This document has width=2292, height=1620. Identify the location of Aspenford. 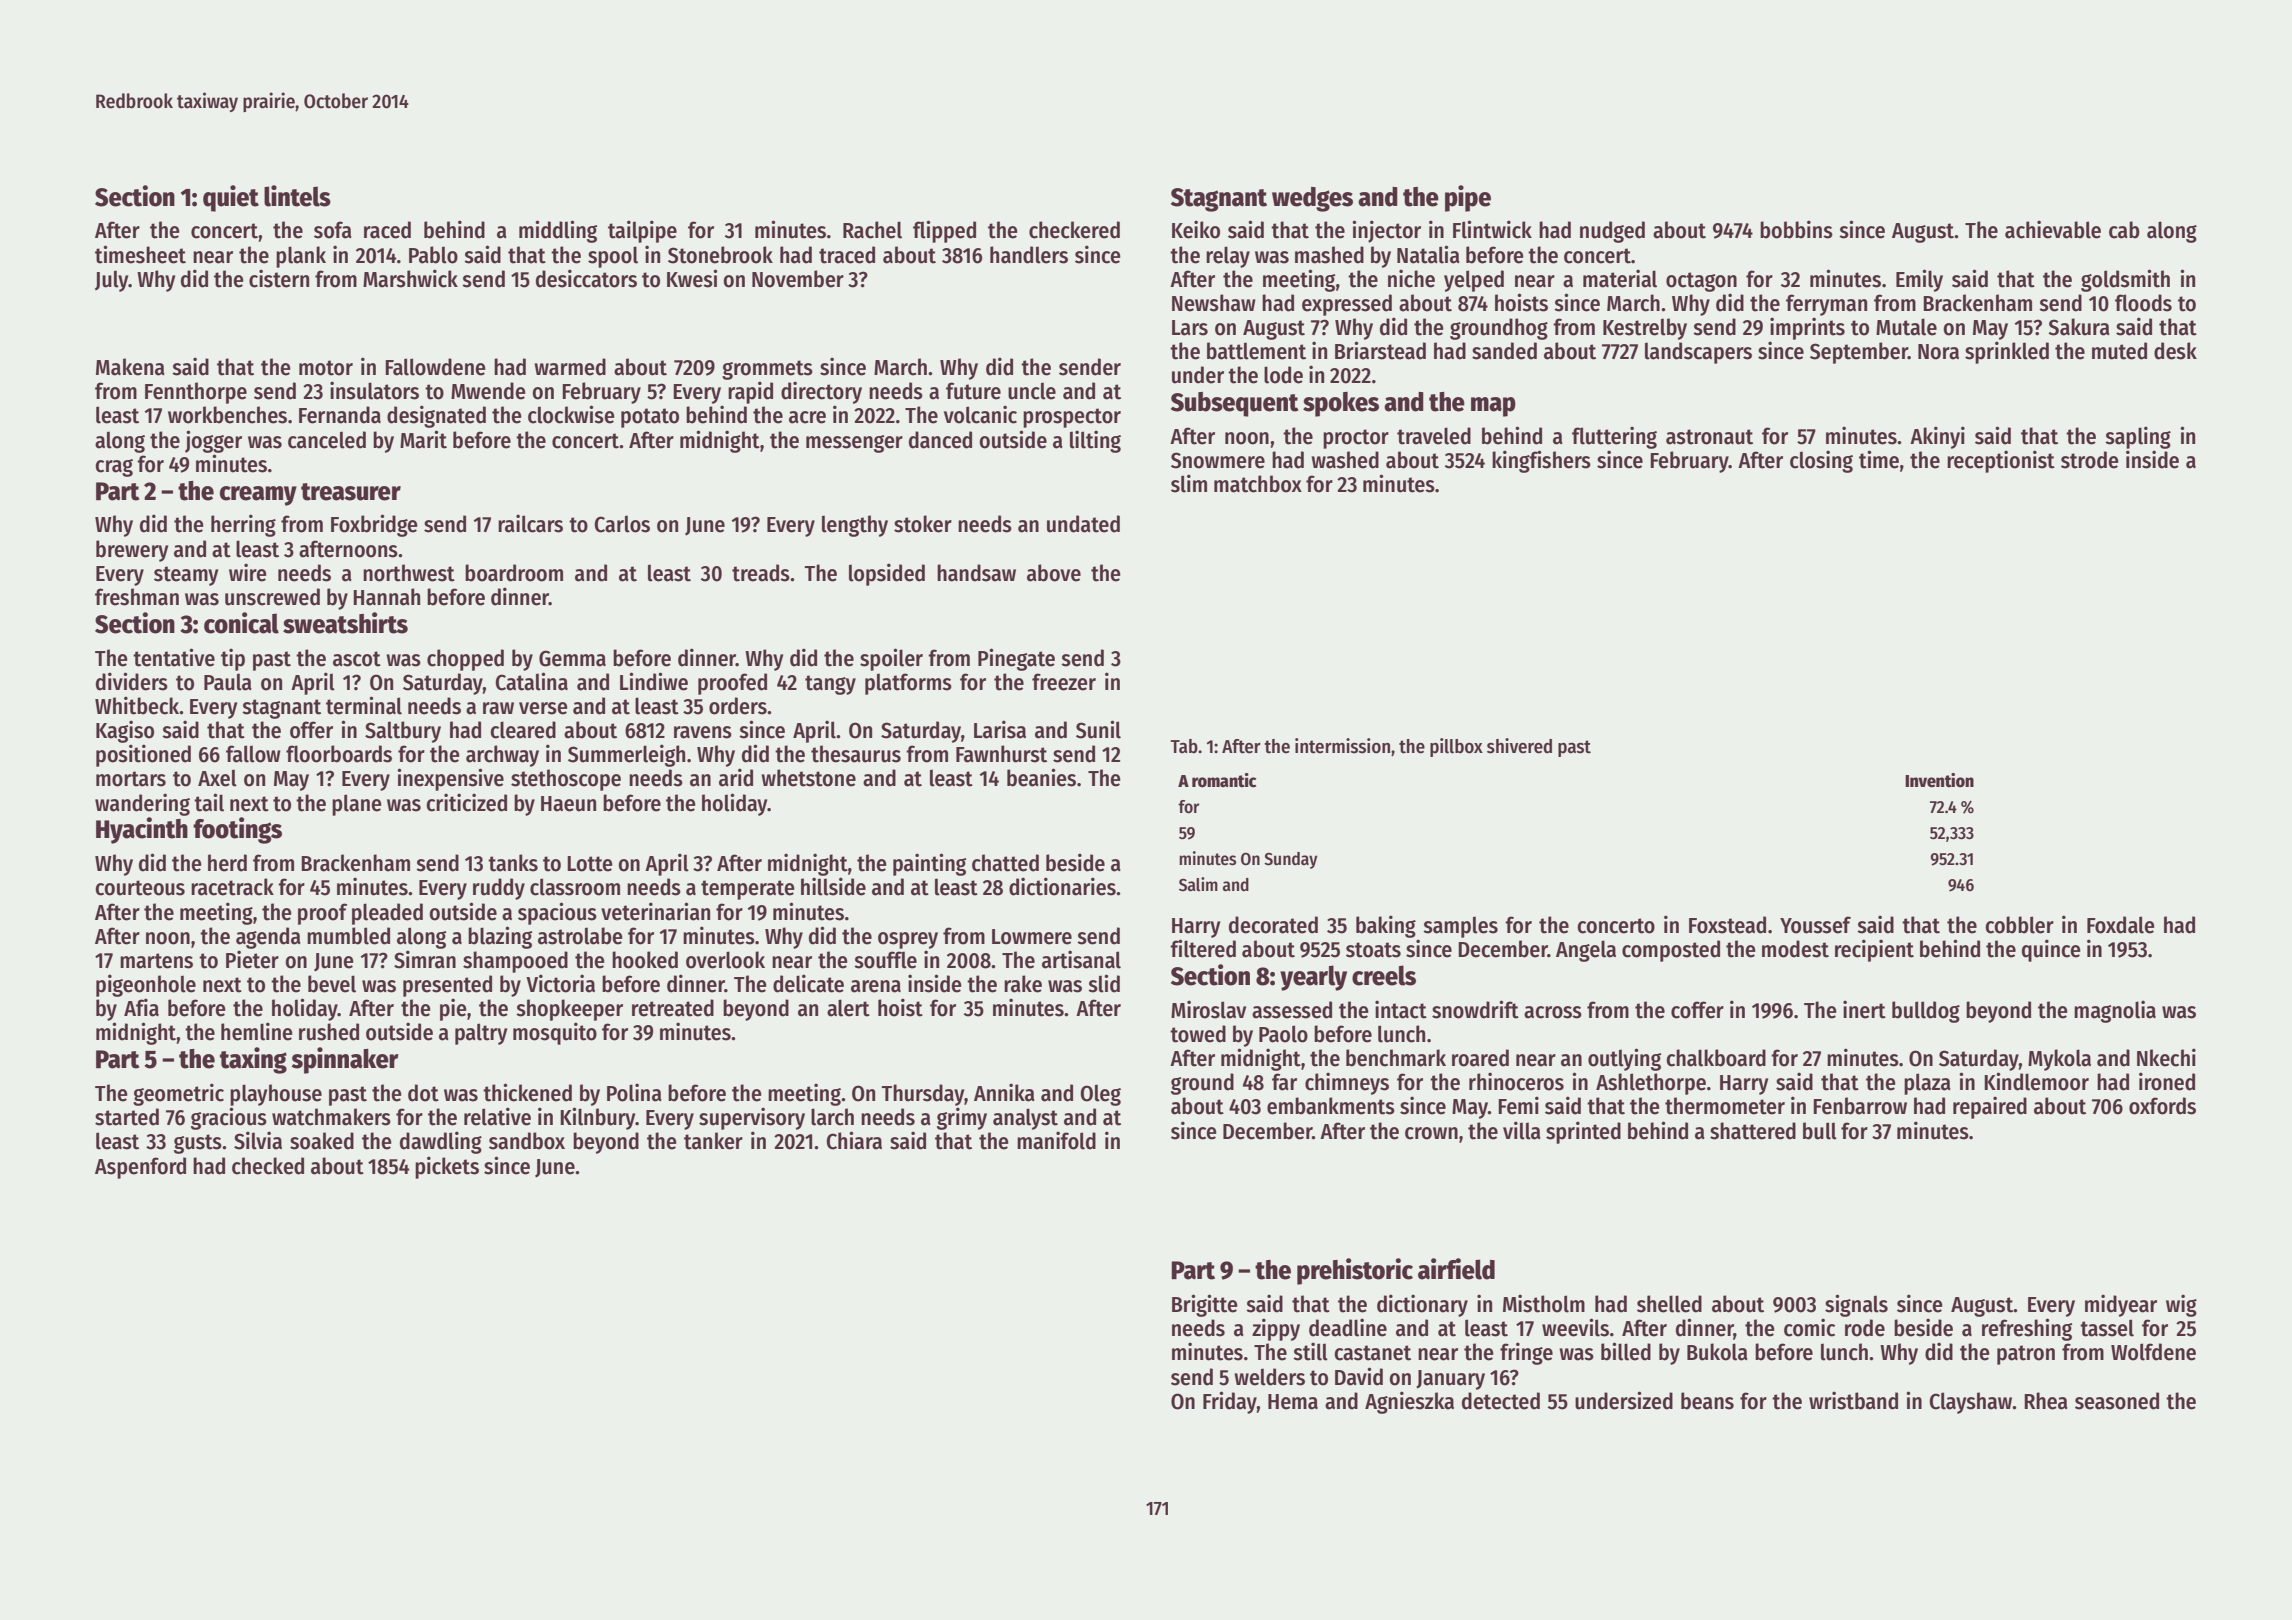
(140, 1168).
